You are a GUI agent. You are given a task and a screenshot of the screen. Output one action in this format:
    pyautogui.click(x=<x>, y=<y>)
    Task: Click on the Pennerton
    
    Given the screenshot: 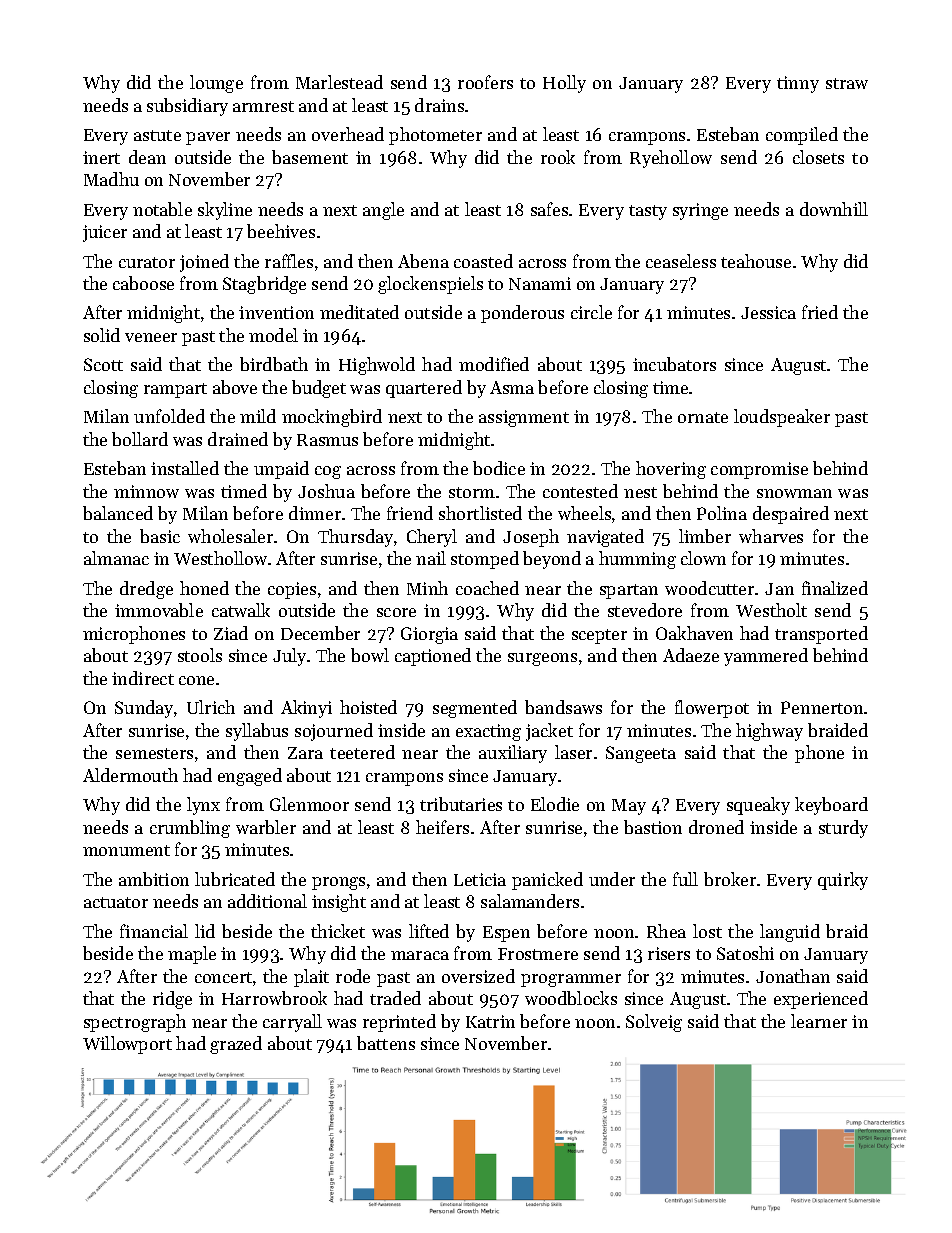 What is the action you would take?
    pyautogui.click(x=822, y=707)
